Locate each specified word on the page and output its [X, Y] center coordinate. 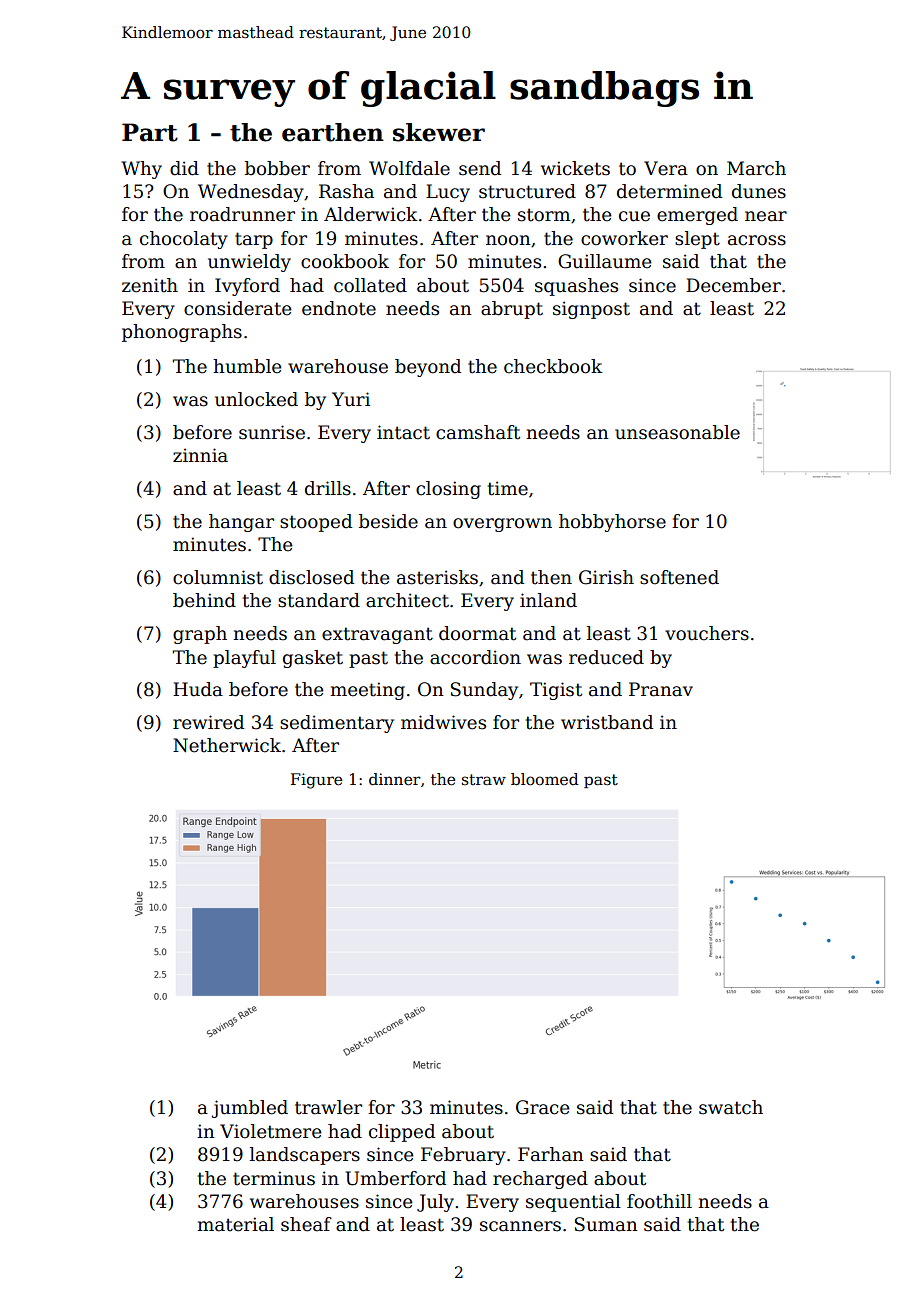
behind [204, 600]
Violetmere [270, 1131]
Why [141, 170]
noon [508, 240]
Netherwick [227, 745]
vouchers [707, 633]
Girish [606, 577]
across [757, 240]
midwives [443, 722]
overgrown [502, 525]
